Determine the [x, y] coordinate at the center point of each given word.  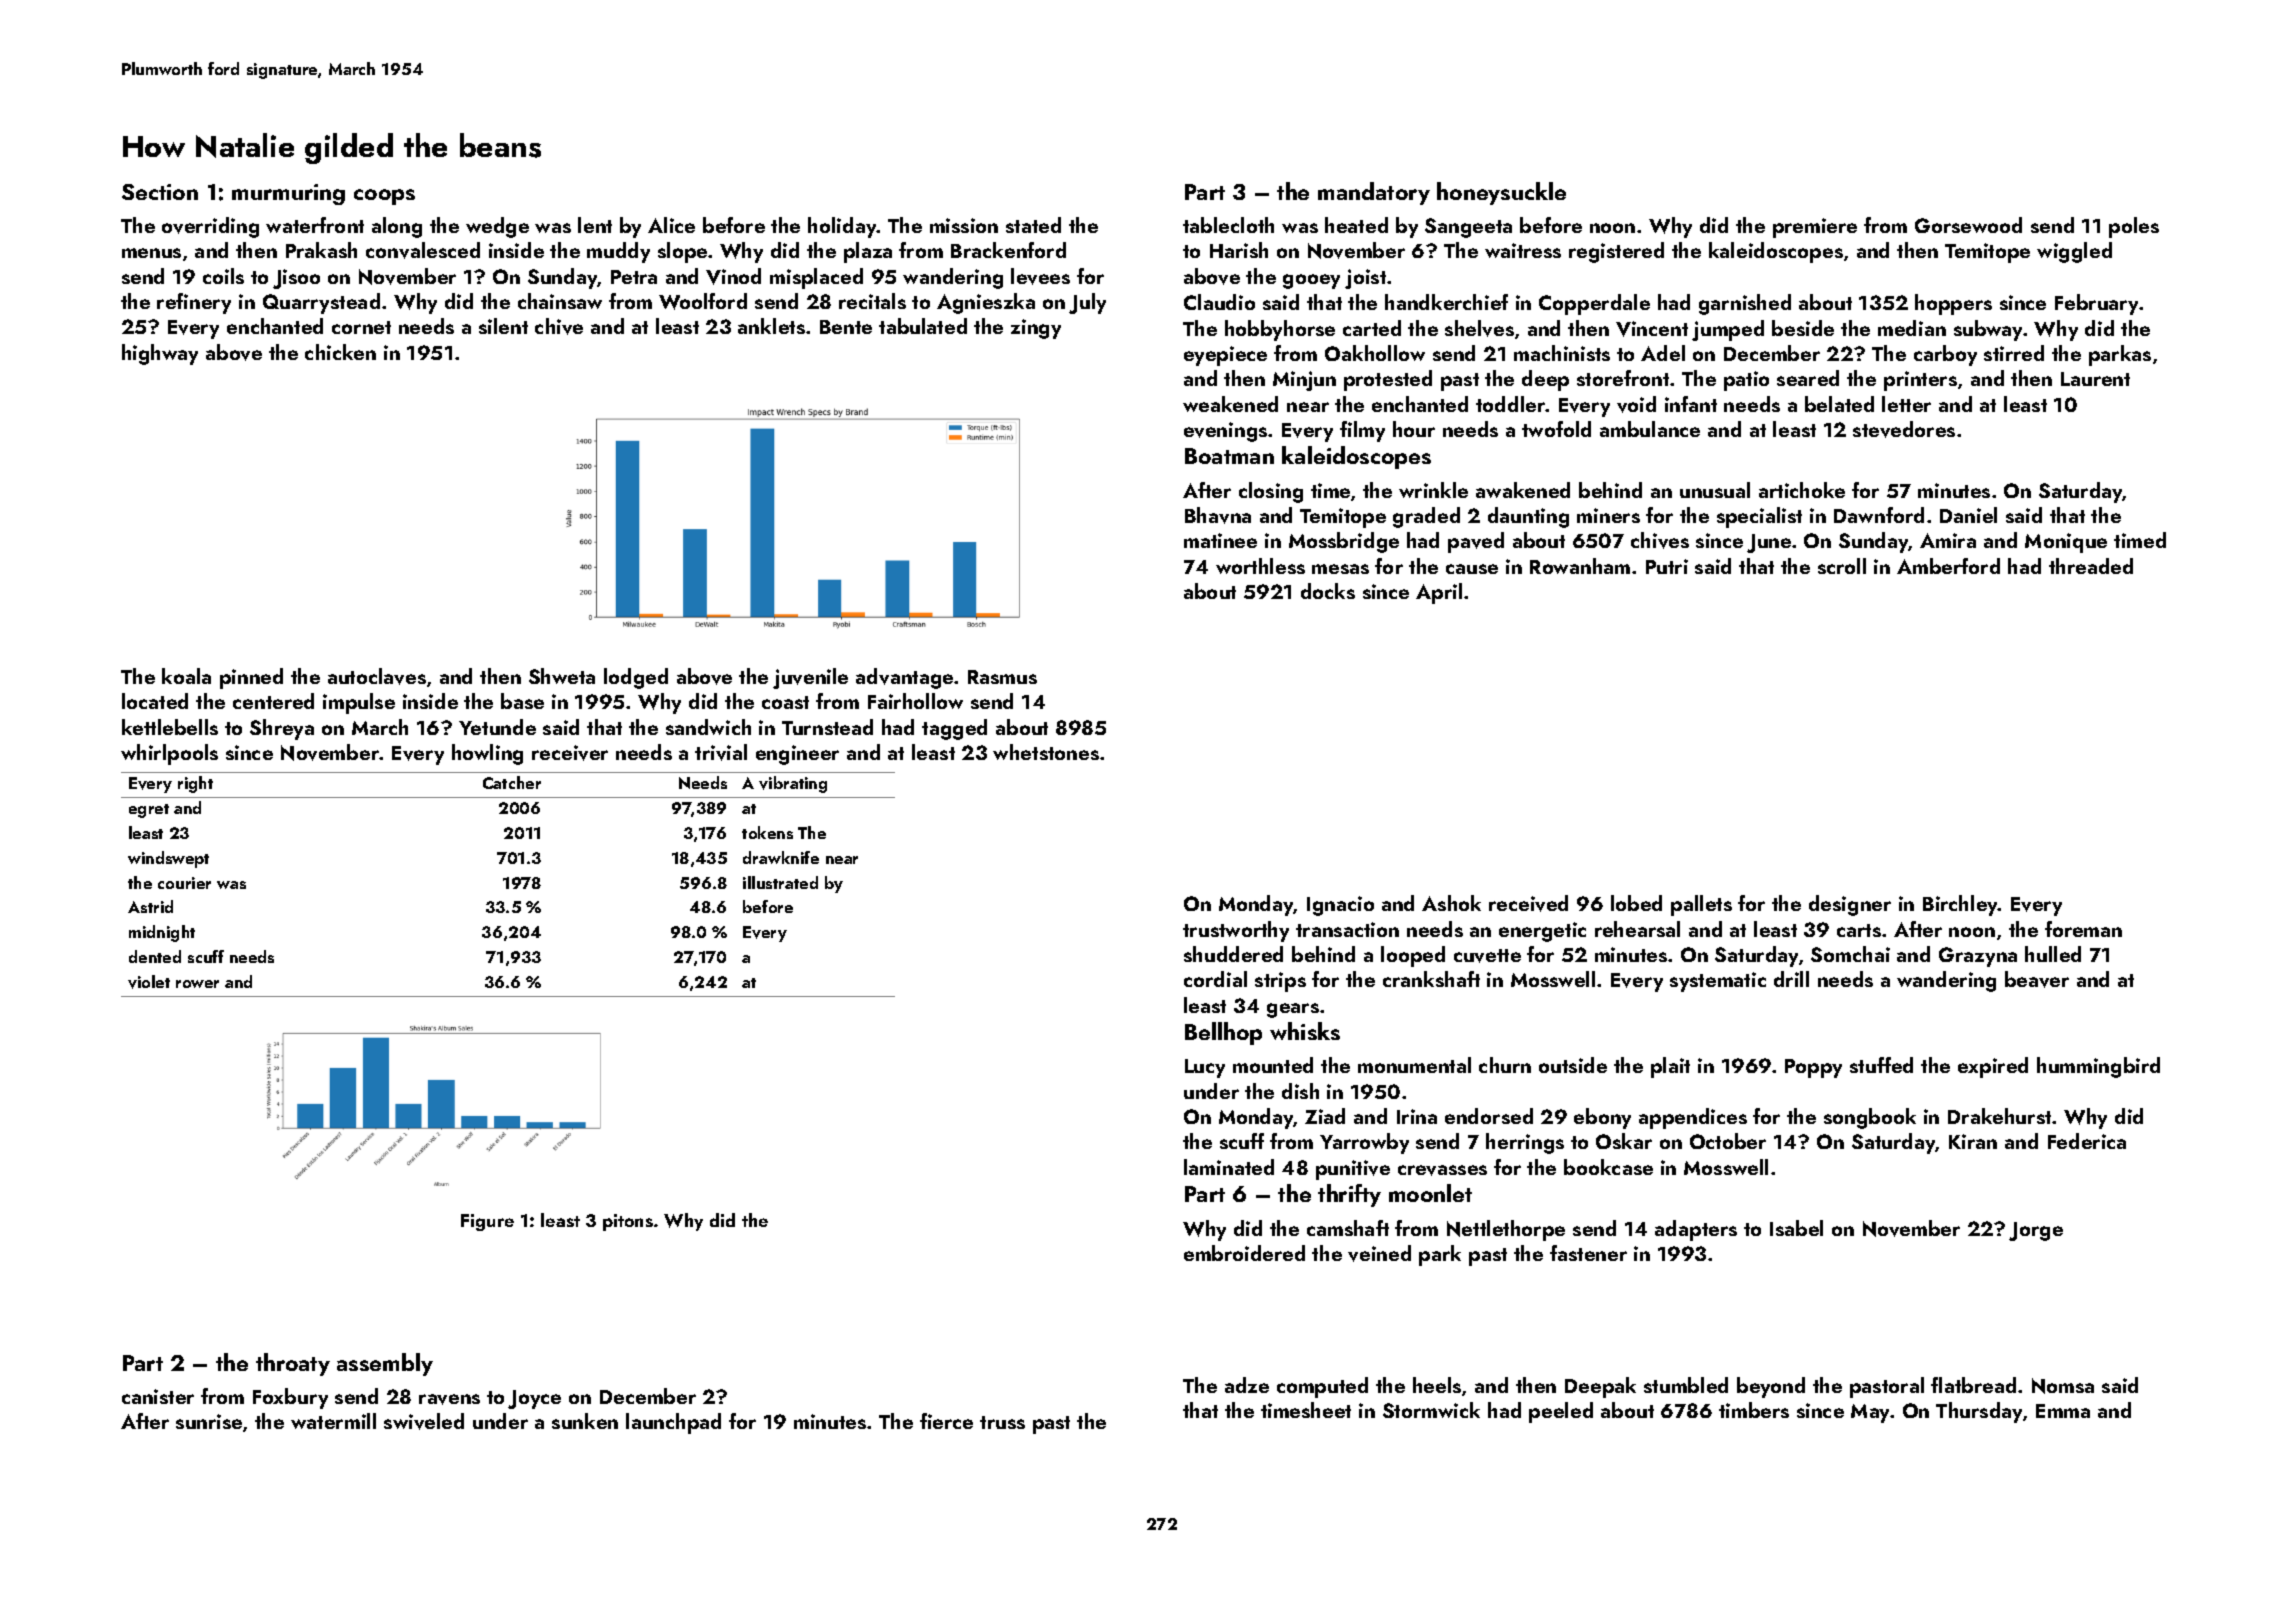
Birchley [1960, 905]
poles [2134, 227]
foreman [2083, 929]
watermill [333, 1421]
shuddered [1233, 954]
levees [1040, 276]
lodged [636, 678]
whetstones [1046, 752]
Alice [671, 225]
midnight [162, 933]
